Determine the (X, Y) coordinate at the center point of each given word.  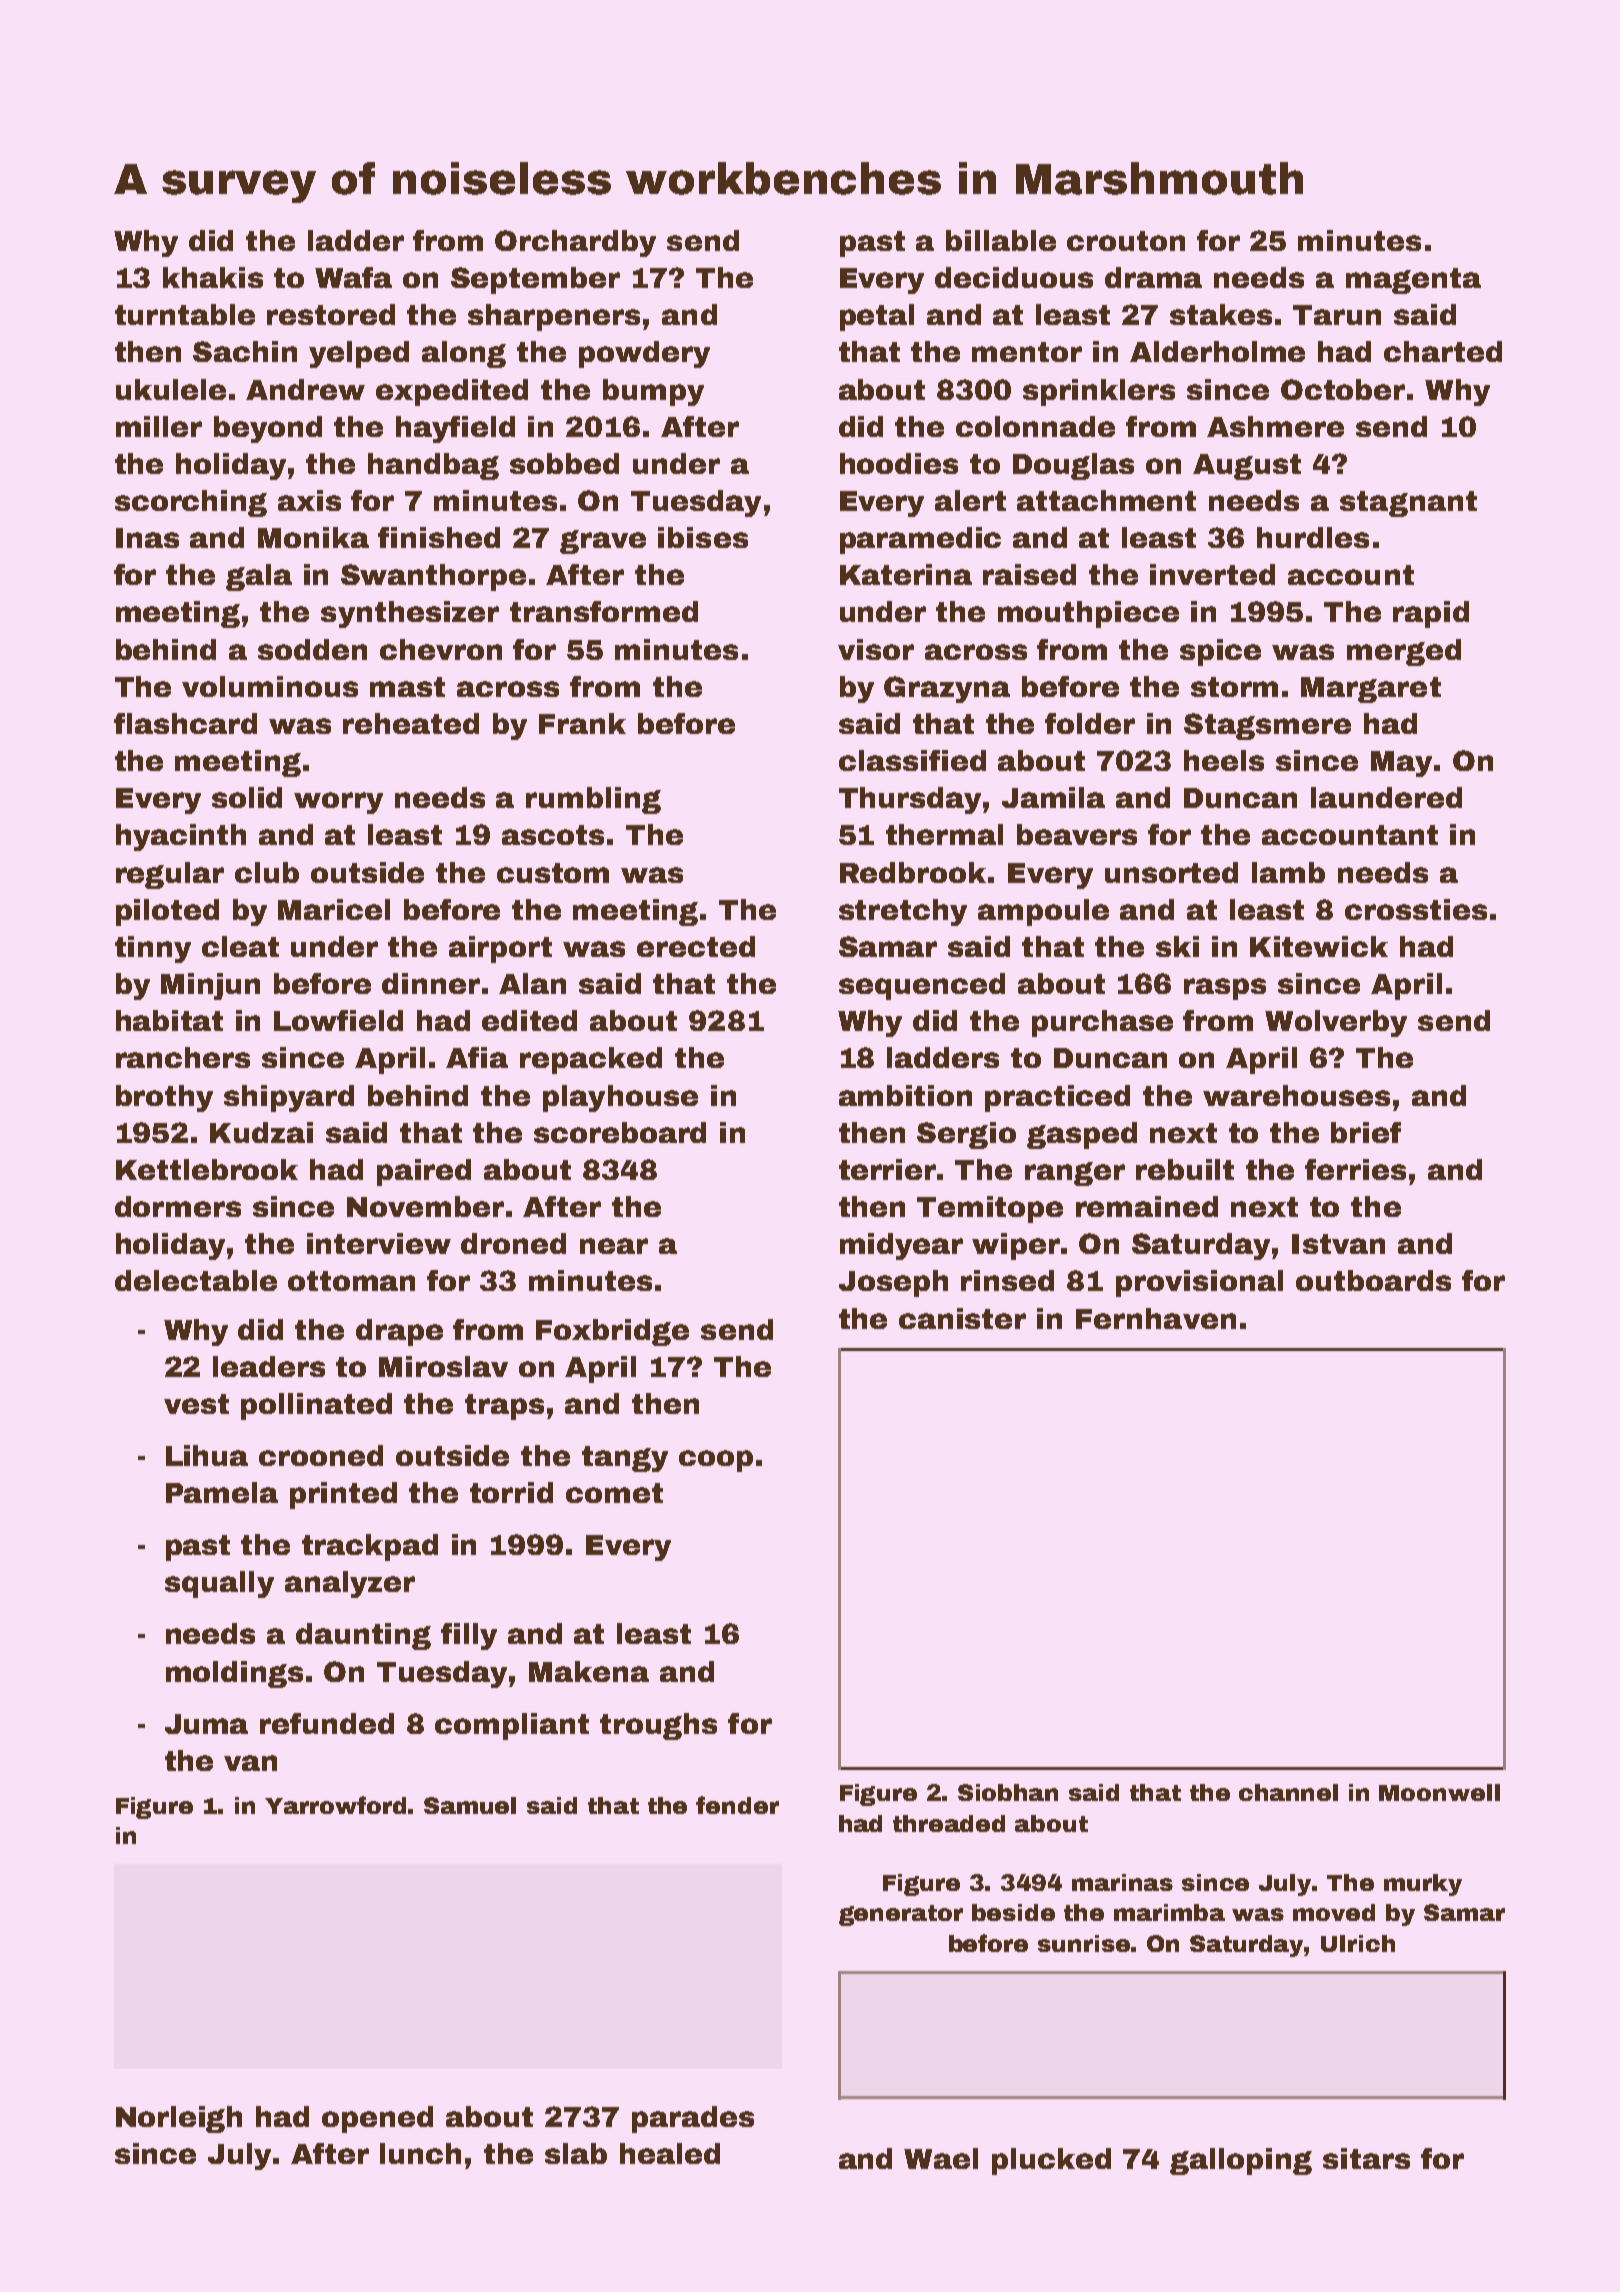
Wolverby (1336, 1023)
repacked (591, 1060)
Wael (941, 2158)
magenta (1413, 281)
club (267, 872)
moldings (234, 1674)
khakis (213, 277)
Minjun (210, 986)
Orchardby (575, 243)
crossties (1416, 909)
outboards (1373, 1280)
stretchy (903, 912)
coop (716, 1461)
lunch (420, 2153)
